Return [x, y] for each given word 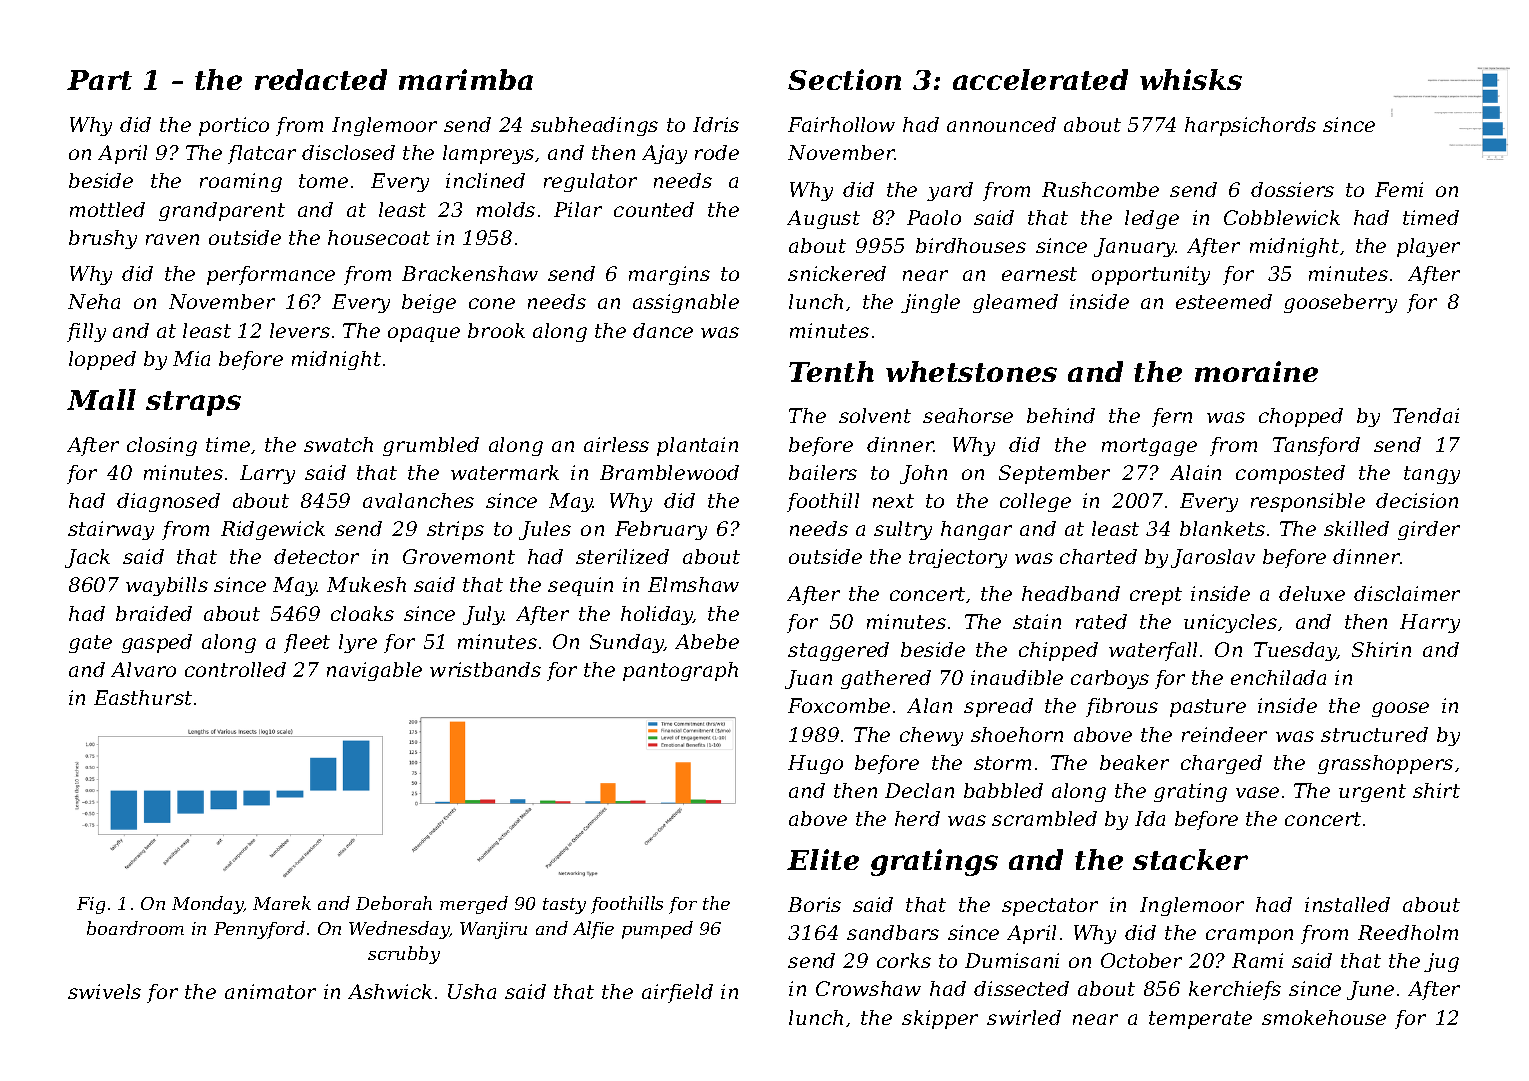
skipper [940, 1019]
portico [234, 126]
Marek [282, 903]
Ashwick [390, 991]
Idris [716, 124]
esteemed [1224, 301]
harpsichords [1250, 126]
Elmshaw [693, 584]
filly [86, 332]
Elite [823, 859]
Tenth [831, 371]
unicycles [1230, 623]
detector [316, 556]
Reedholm [1408, 932]
